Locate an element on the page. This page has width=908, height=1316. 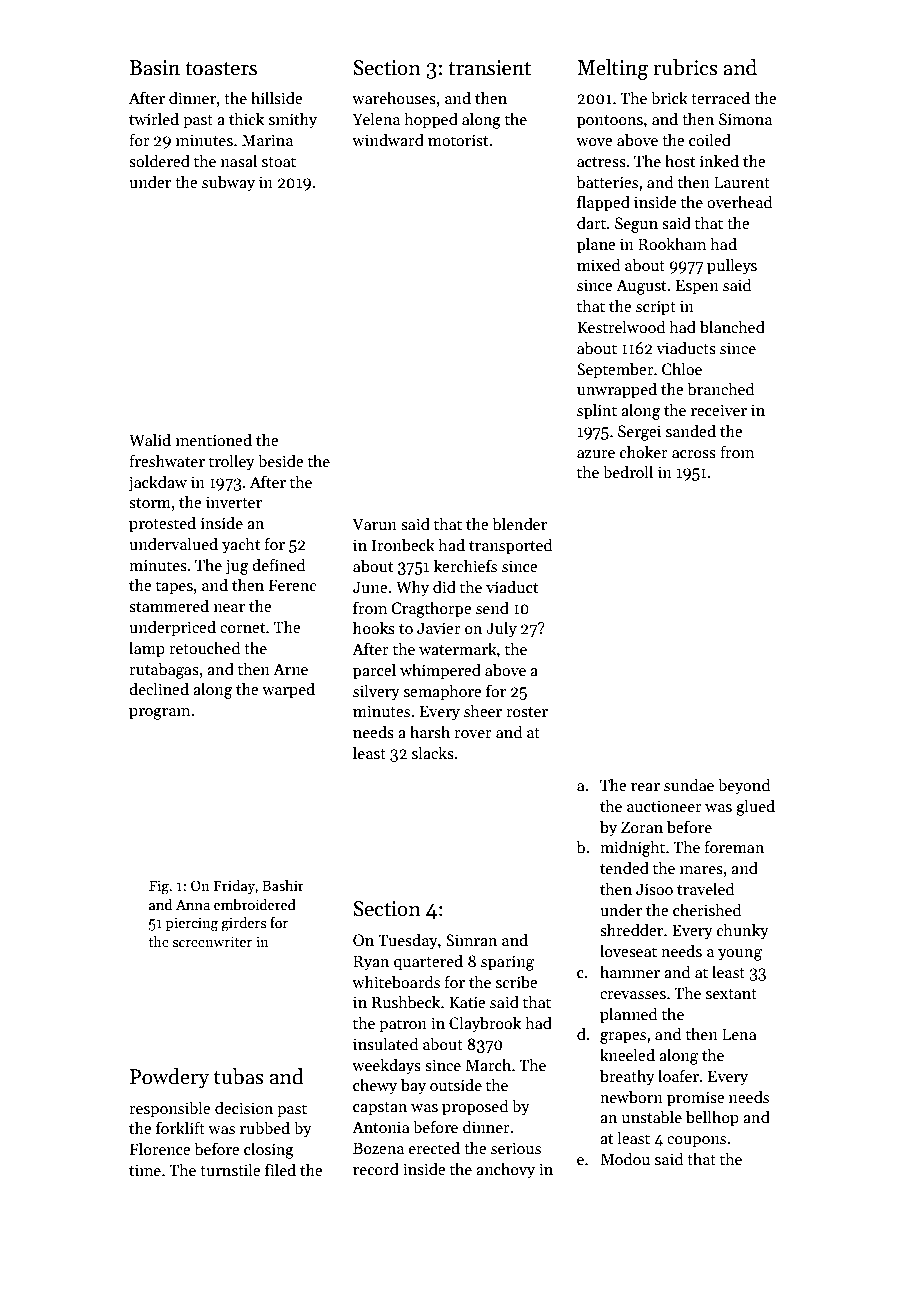
Ironbeck is located at coordinates (403, 545).
